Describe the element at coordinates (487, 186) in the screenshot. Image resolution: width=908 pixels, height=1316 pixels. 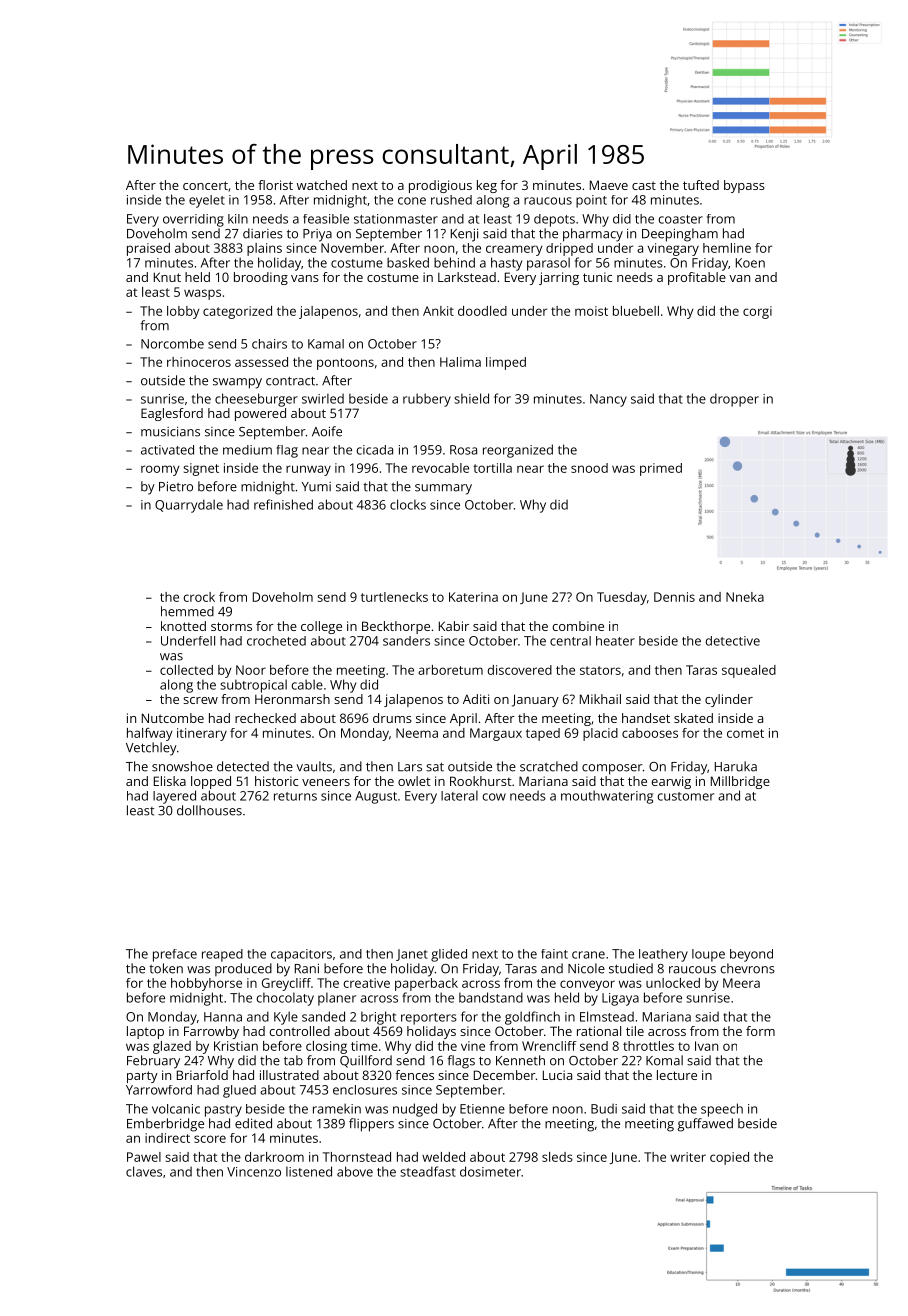
I see `keg` at that location.
